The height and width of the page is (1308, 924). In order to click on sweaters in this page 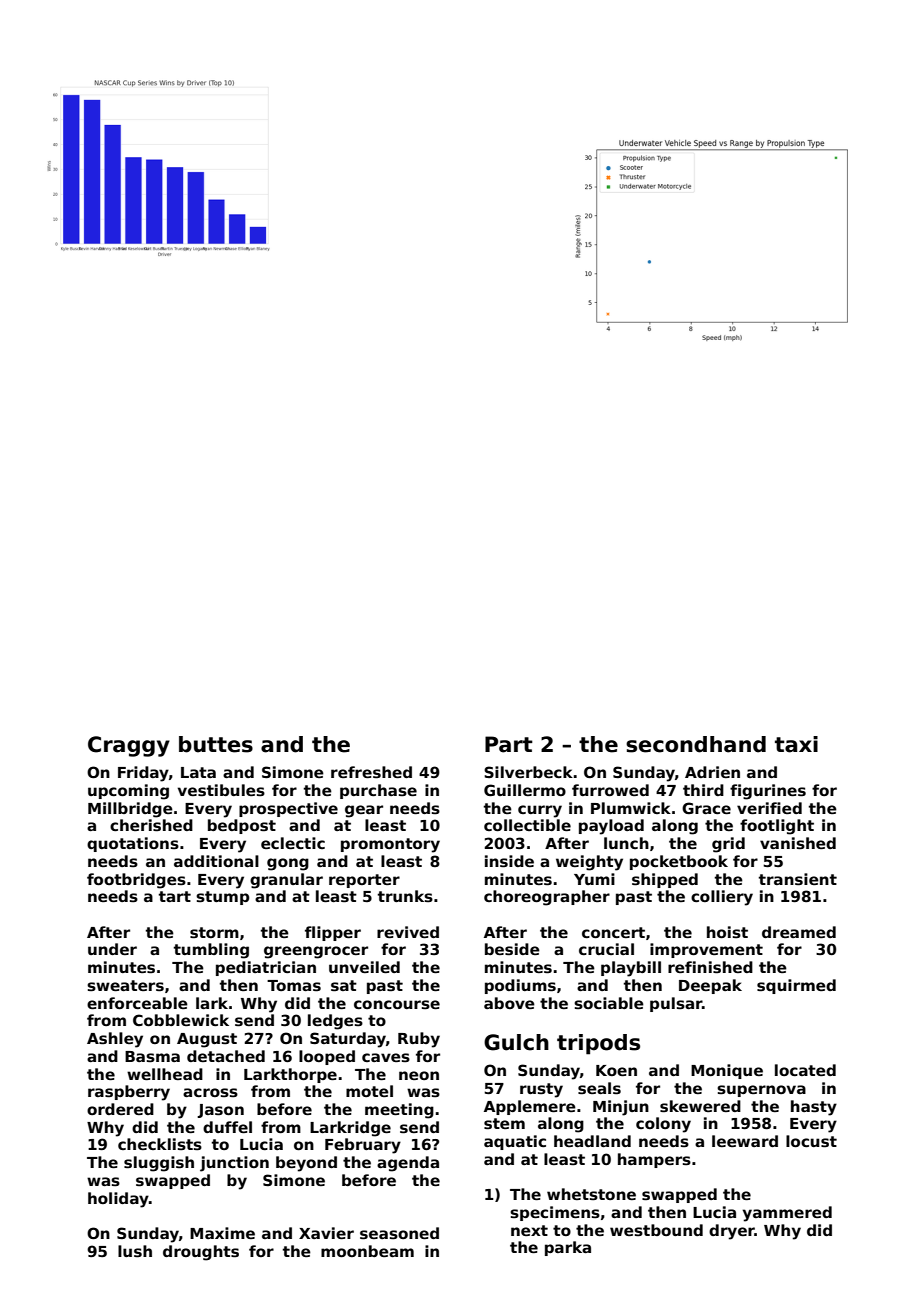, I will do `click(125, 986)`.
